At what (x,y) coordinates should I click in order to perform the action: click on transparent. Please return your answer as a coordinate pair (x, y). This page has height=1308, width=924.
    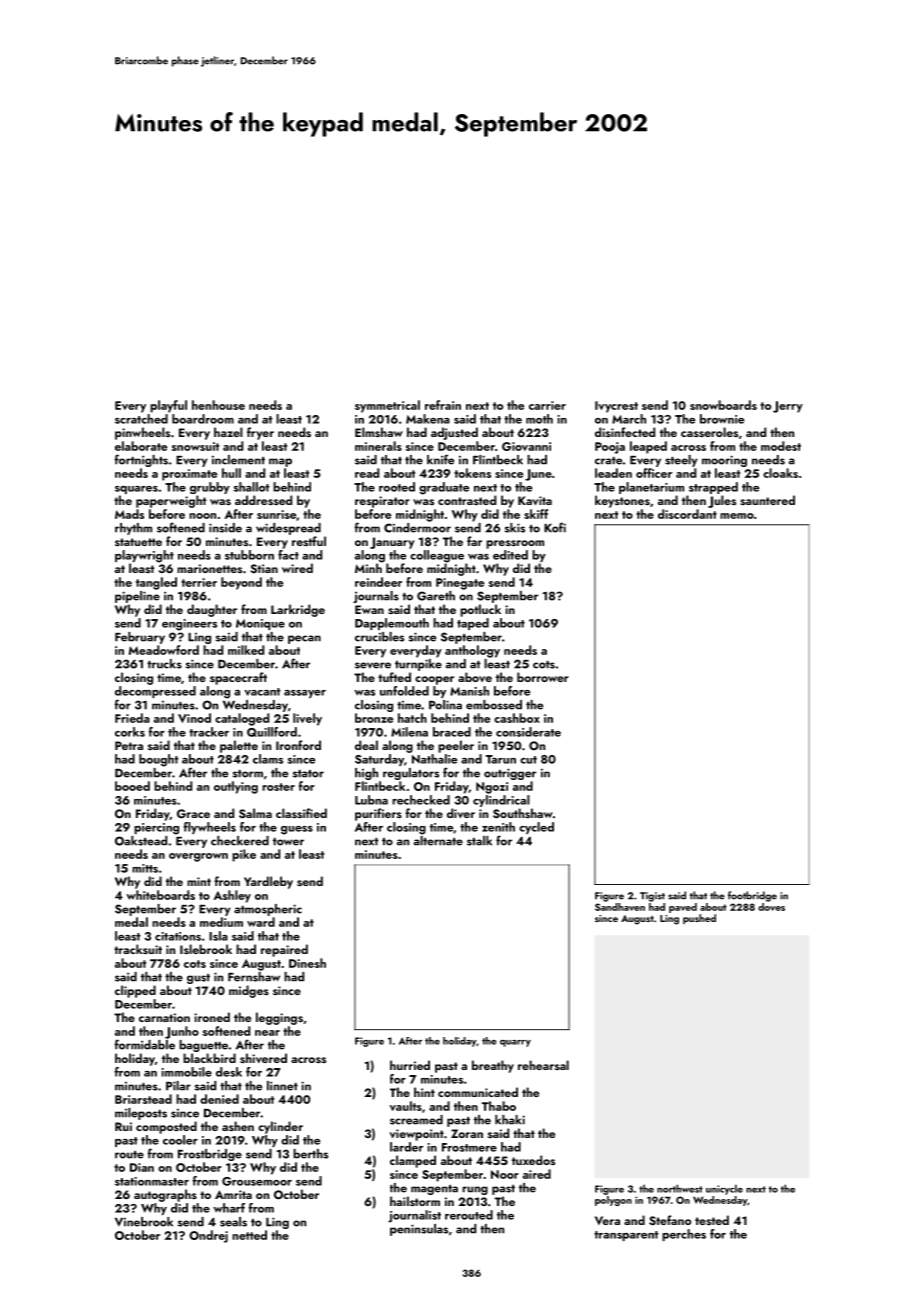
    Looking at the image, I should click on (626, 1236).
